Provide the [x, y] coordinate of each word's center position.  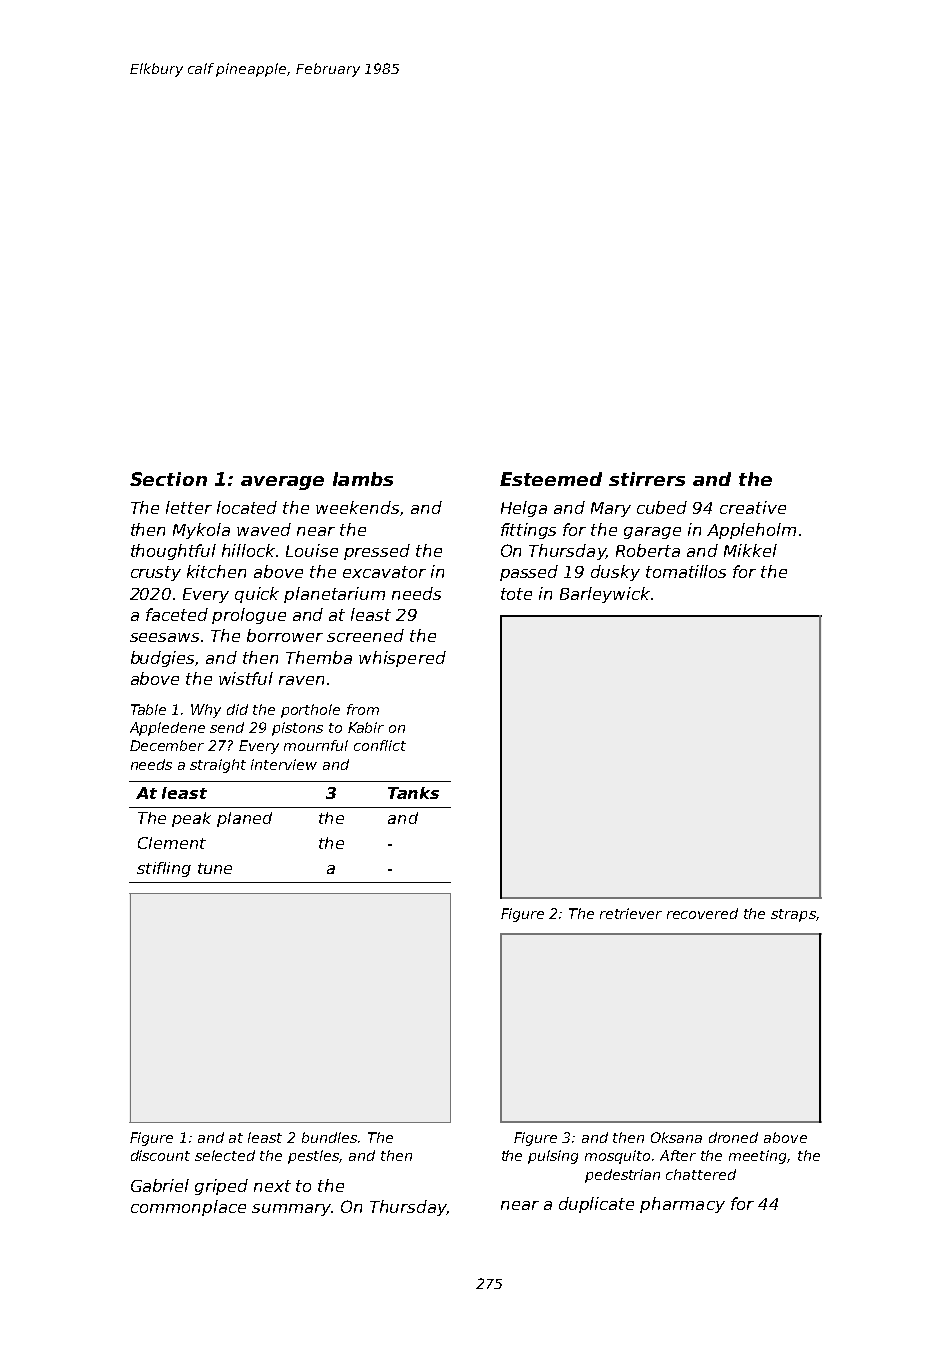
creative [753, 507]
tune [215, 868]
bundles [329, 1137]
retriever [631, 913]
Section [168, 479]
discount [160, 1155]
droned [733, 1137]
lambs [363, 479]
